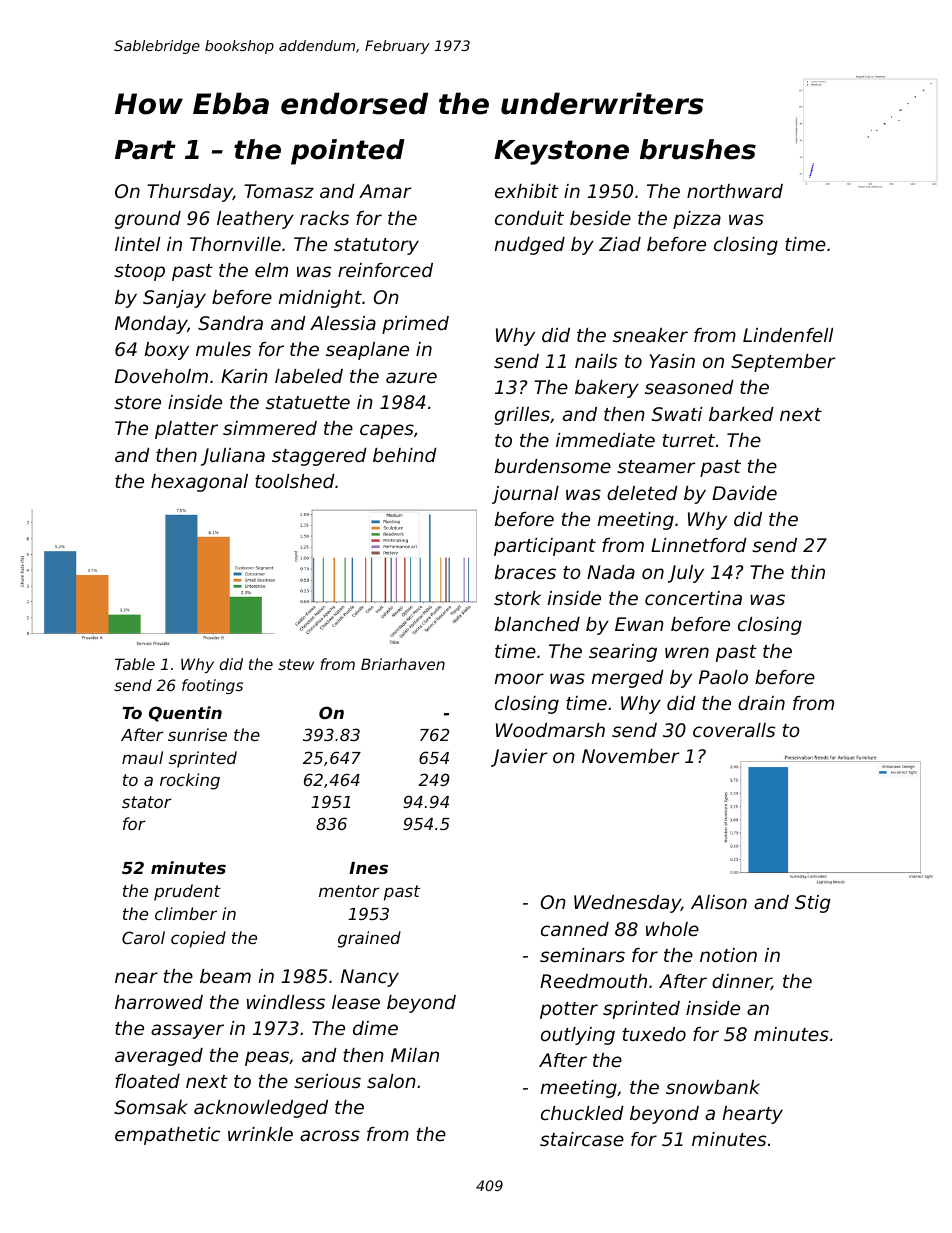 This screenshot has width=952, height=1233. What do you see at coordinates (596, 361) in the screenshot?
I see `nails` at bounding box center [596, 361].
